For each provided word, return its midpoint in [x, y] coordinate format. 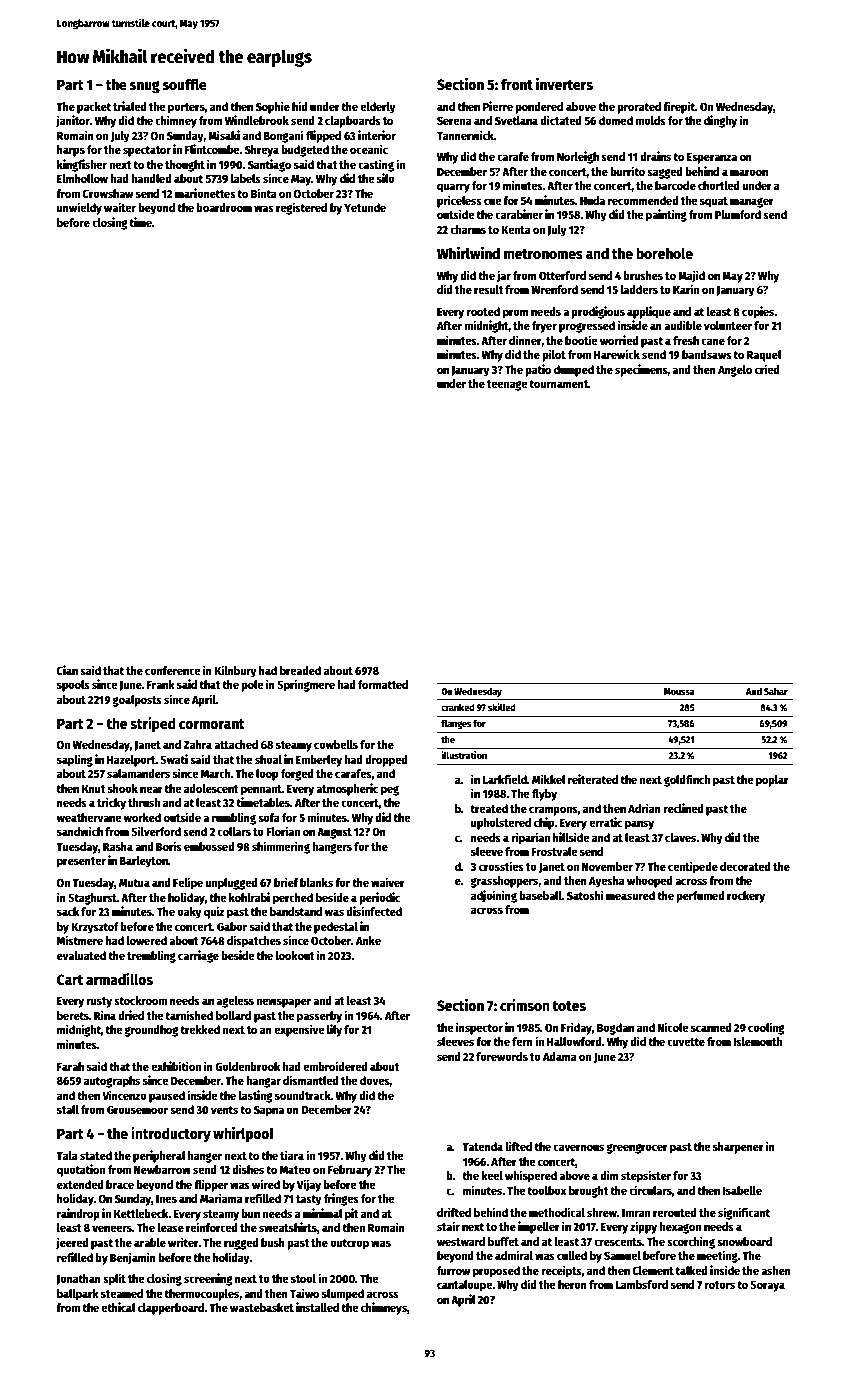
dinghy [720, 121]
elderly [378, 108]
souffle [185, 84]
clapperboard [171, 1309]
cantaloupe [464, 1286]
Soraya [767, 1286]
